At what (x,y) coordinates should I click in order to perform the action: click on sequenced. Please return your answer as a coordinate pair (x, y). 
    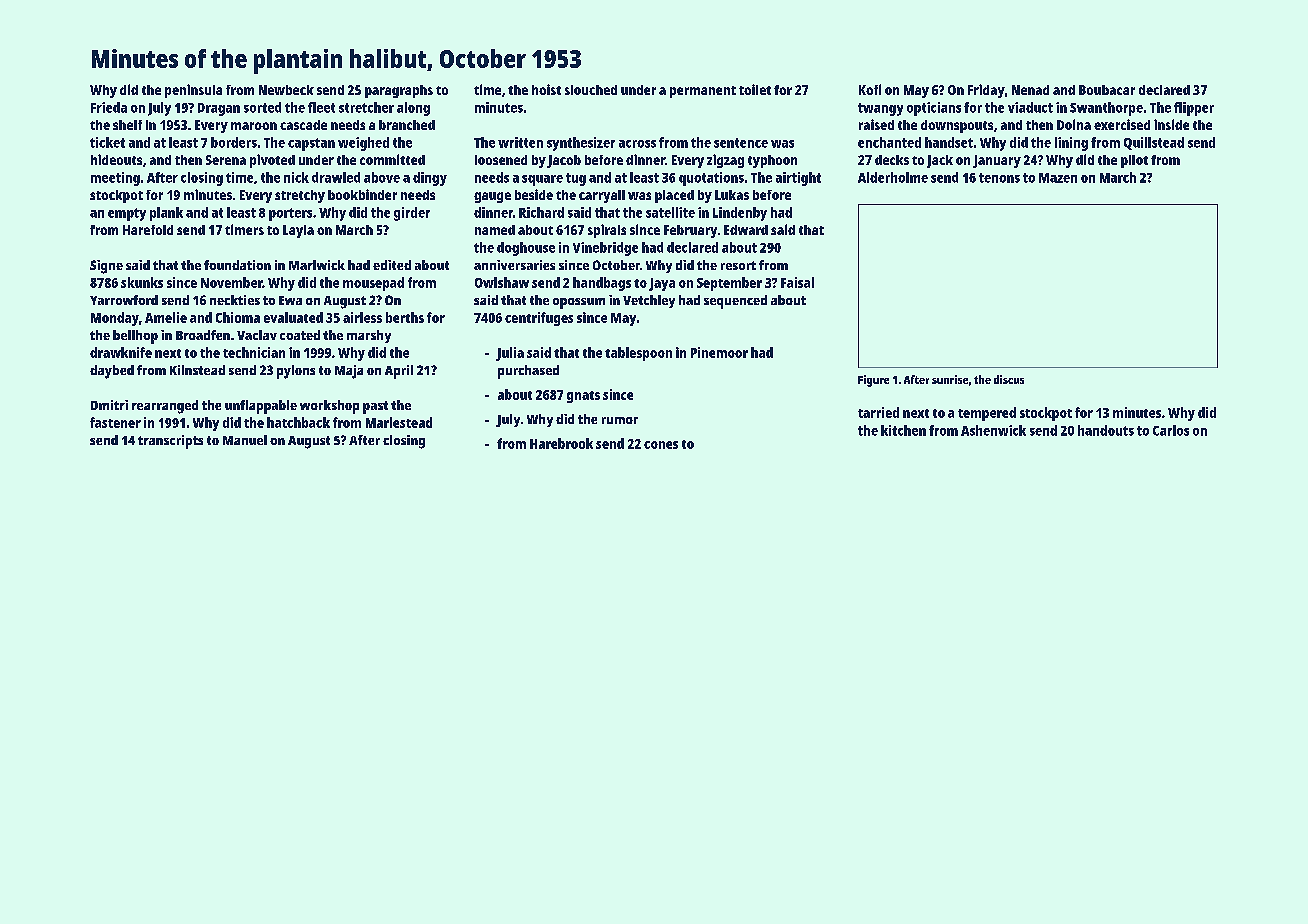
    Looking at the image, I should click on (735, 302).
